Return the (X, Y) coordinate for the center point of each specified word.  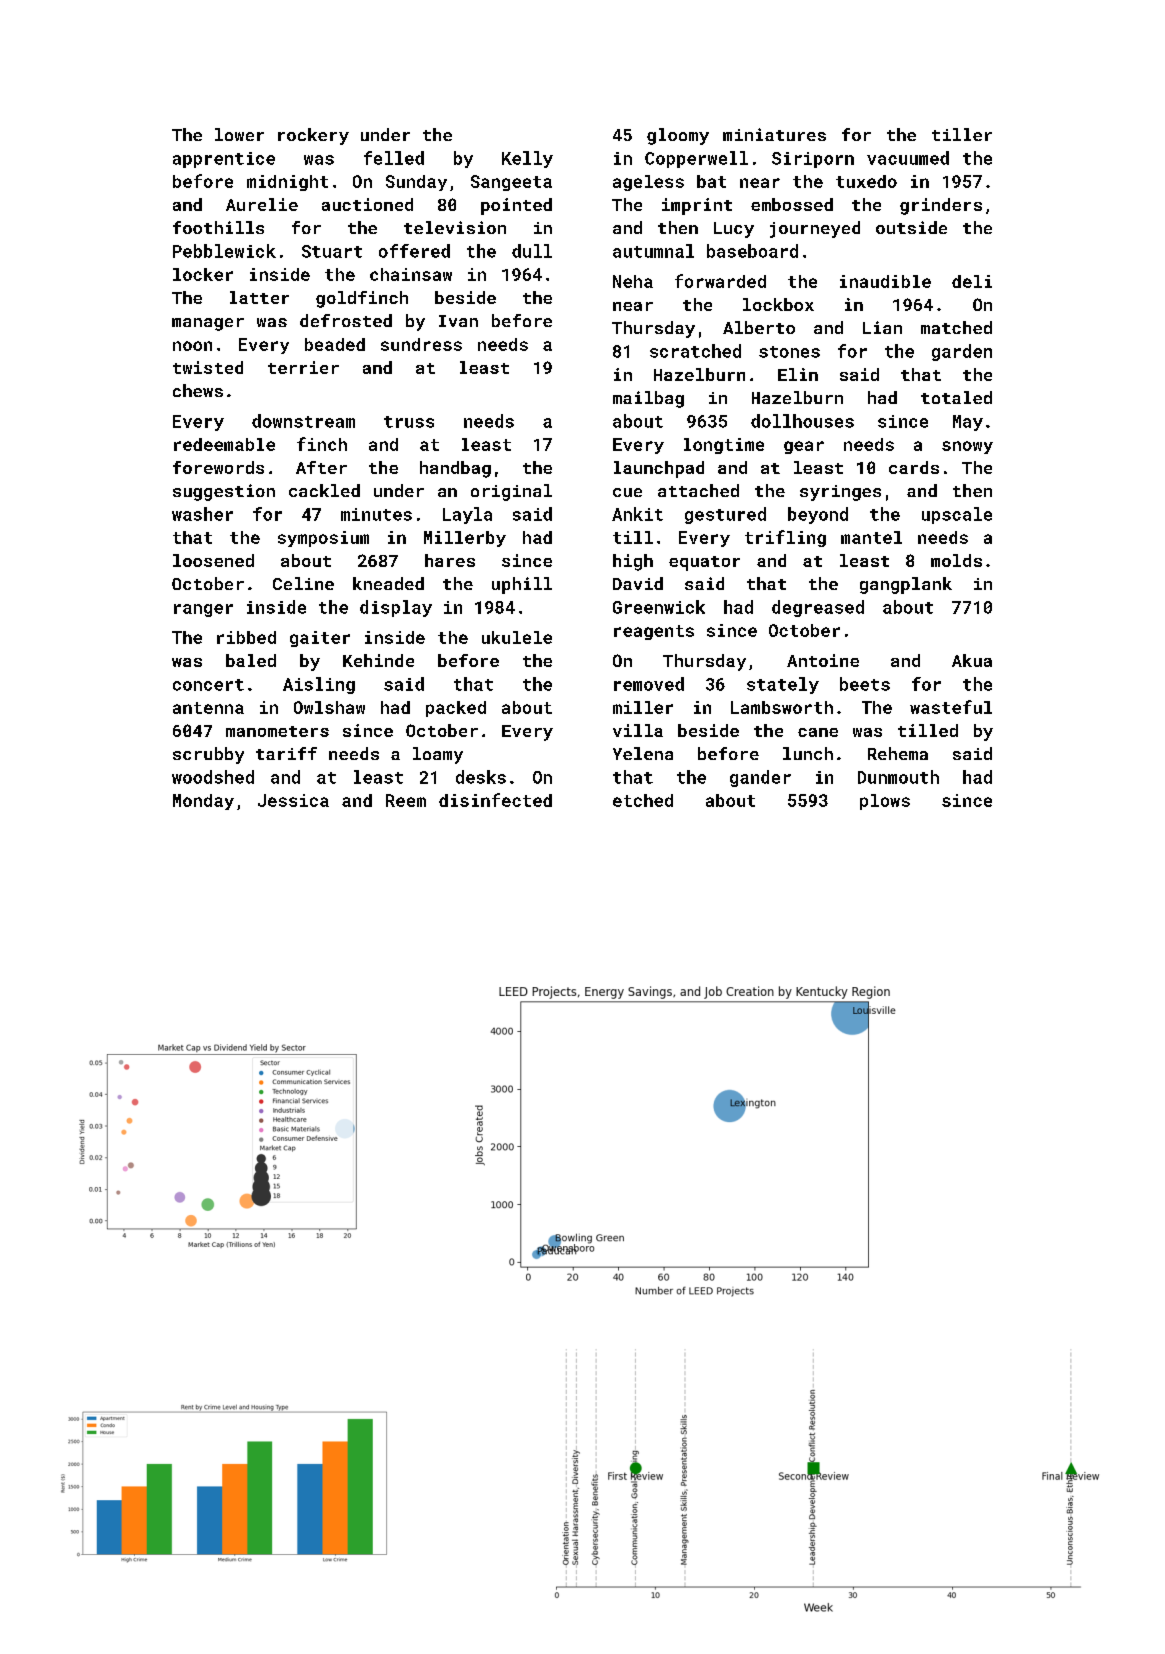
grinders (941, 206)
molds (956, 560)
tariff (286, 753)
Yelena (643, 753)
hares (450, 560)
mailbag (648, 399)
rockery (313, 136)
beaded (335, 344)
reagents (654, 632)
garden (962, 352)
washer (202, 514)
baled (251, 660)
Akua (972, 660)
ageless (648, 183)
